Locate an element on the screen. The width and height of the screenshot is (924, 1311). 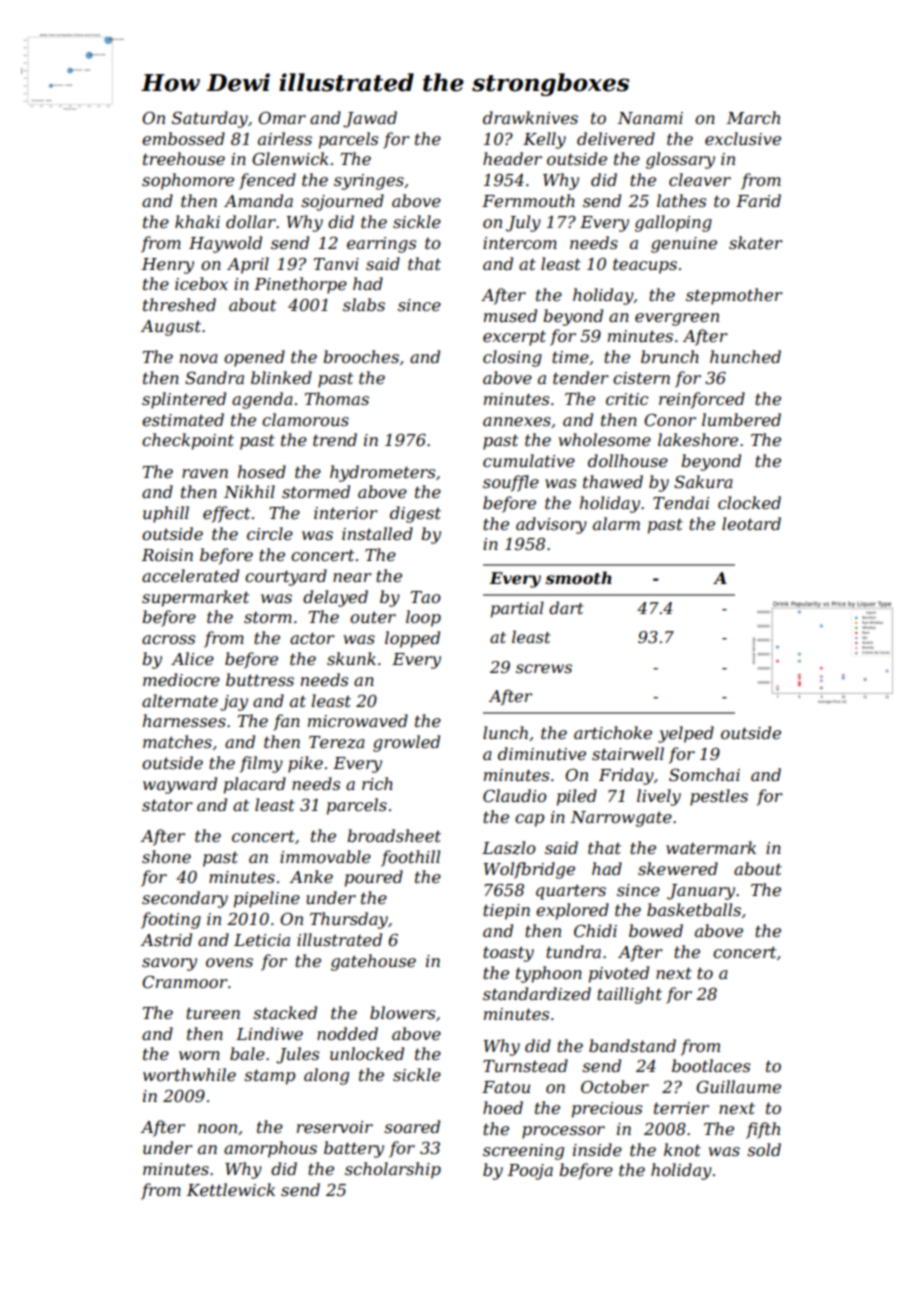
drawknives is located at coordinates (530, 117).
